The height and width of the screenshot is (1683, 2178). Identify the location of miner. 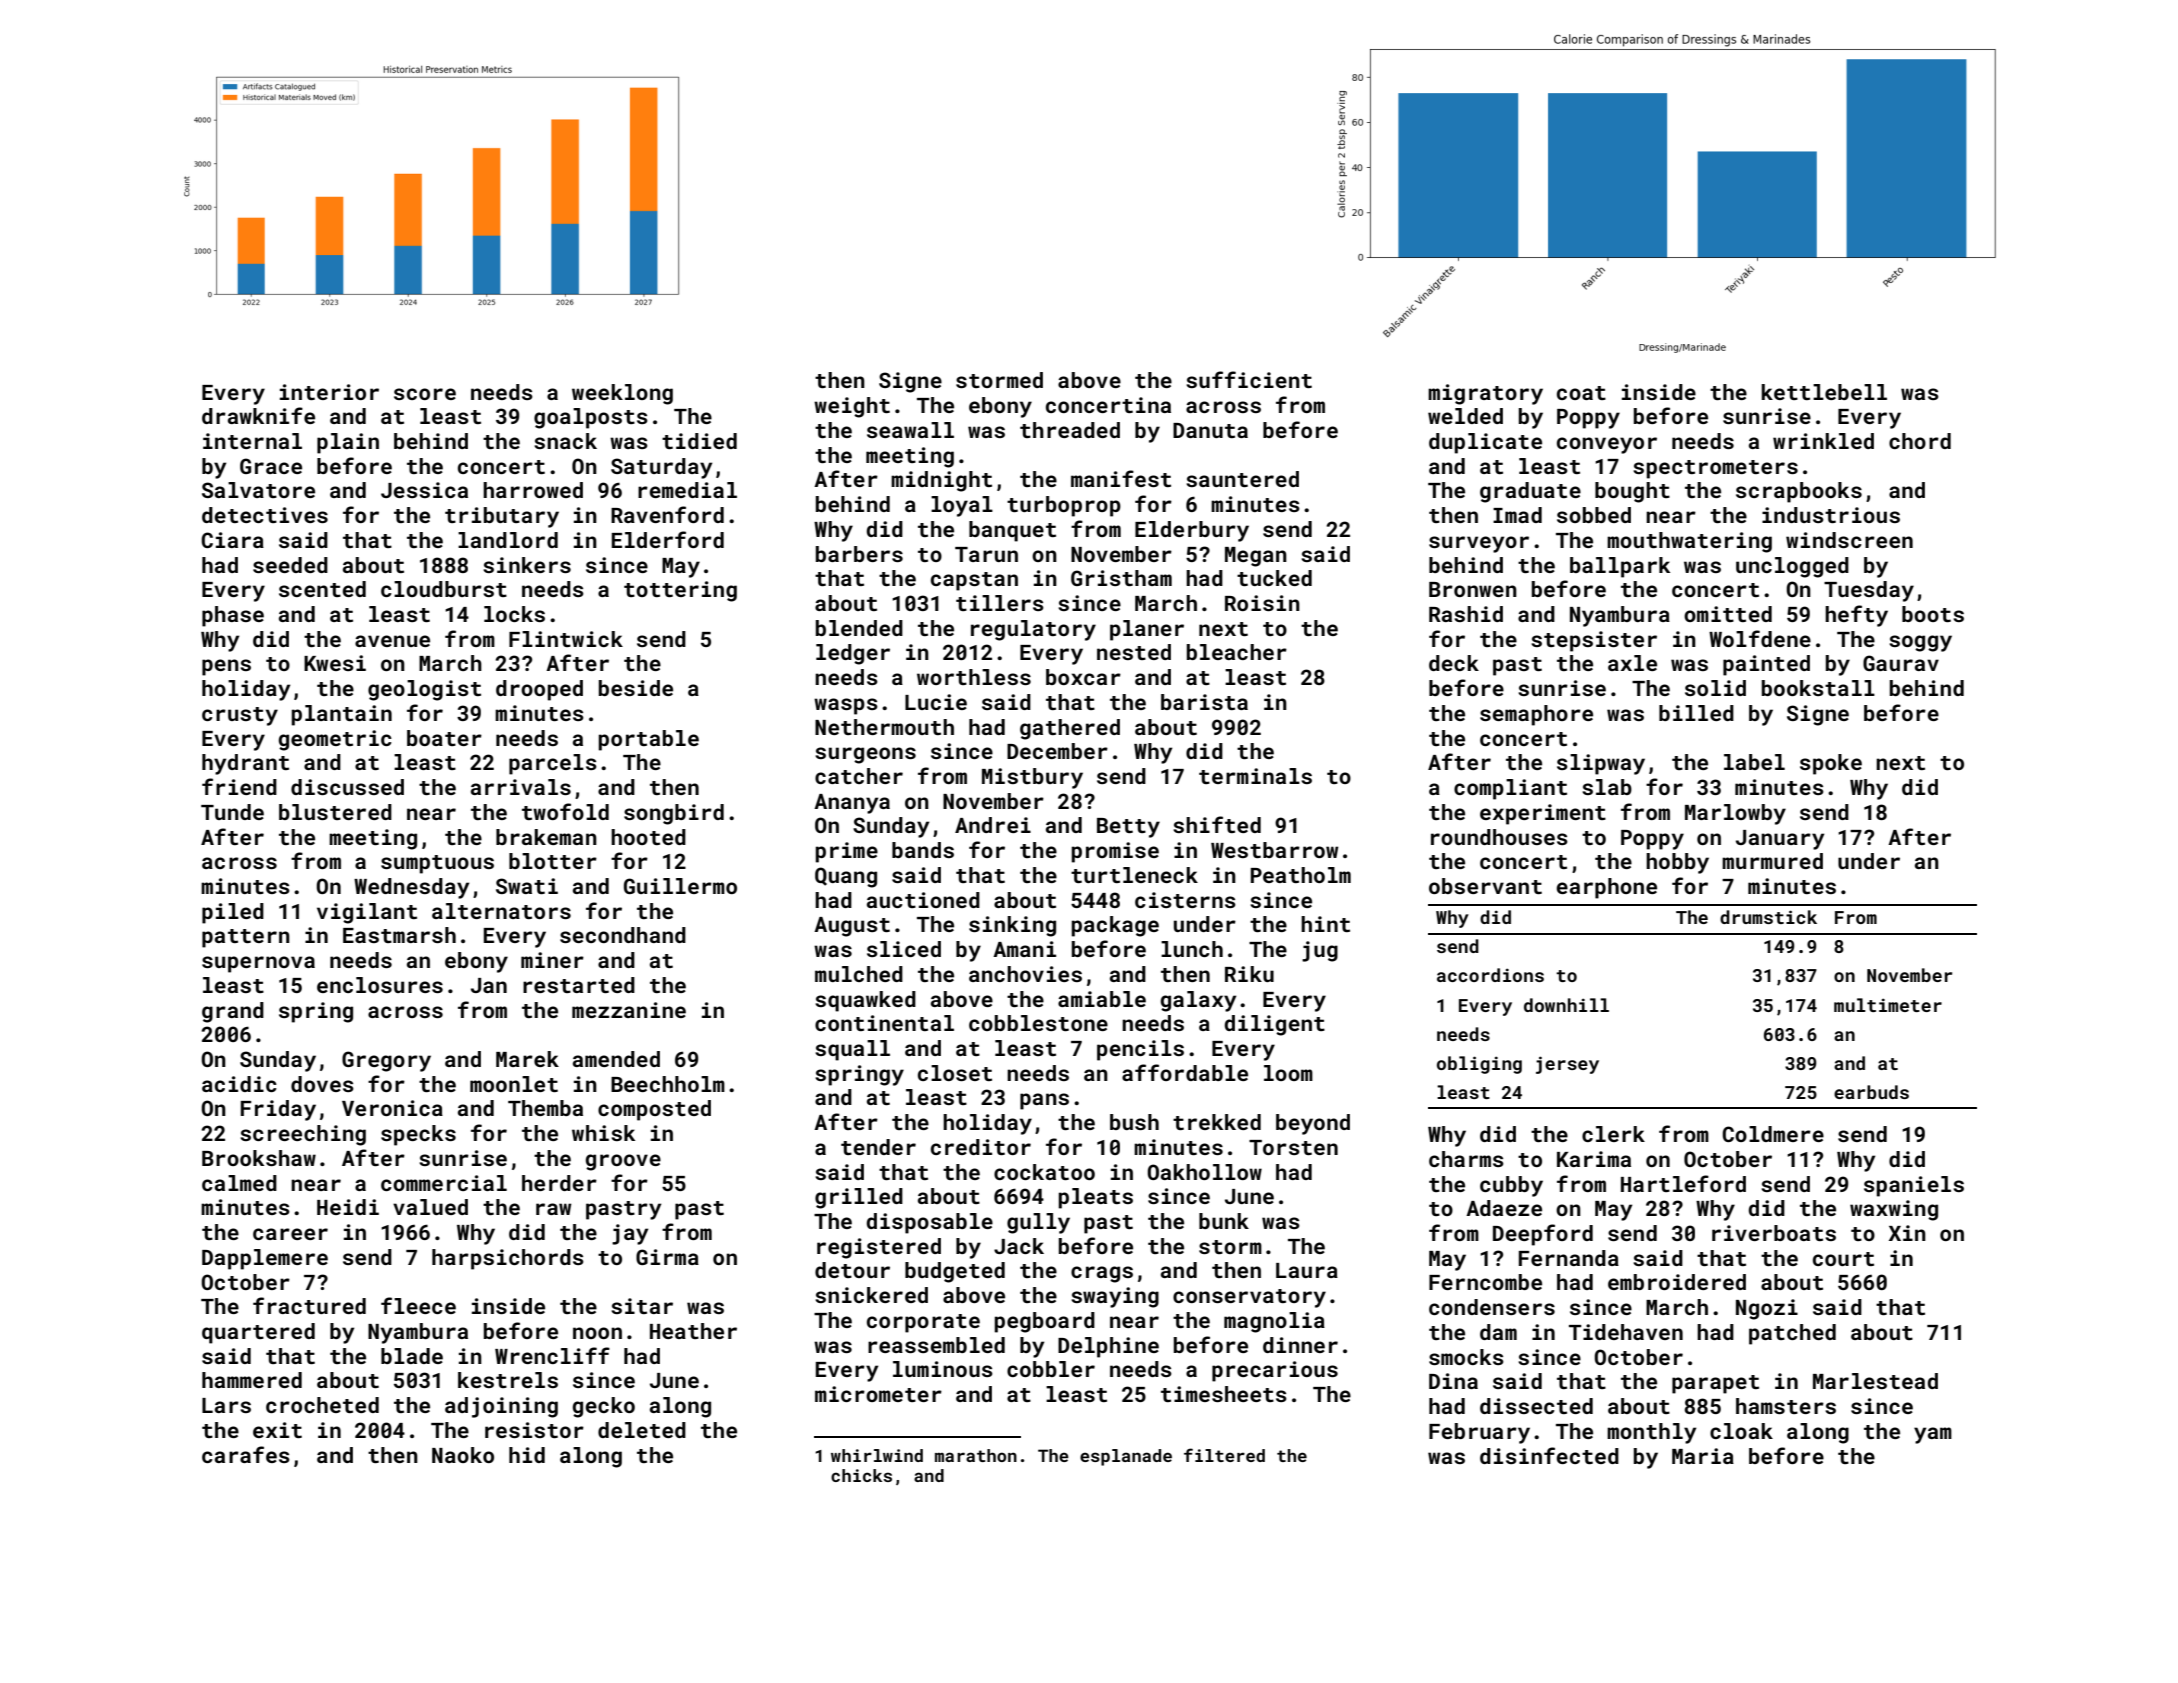
(552, 960).
